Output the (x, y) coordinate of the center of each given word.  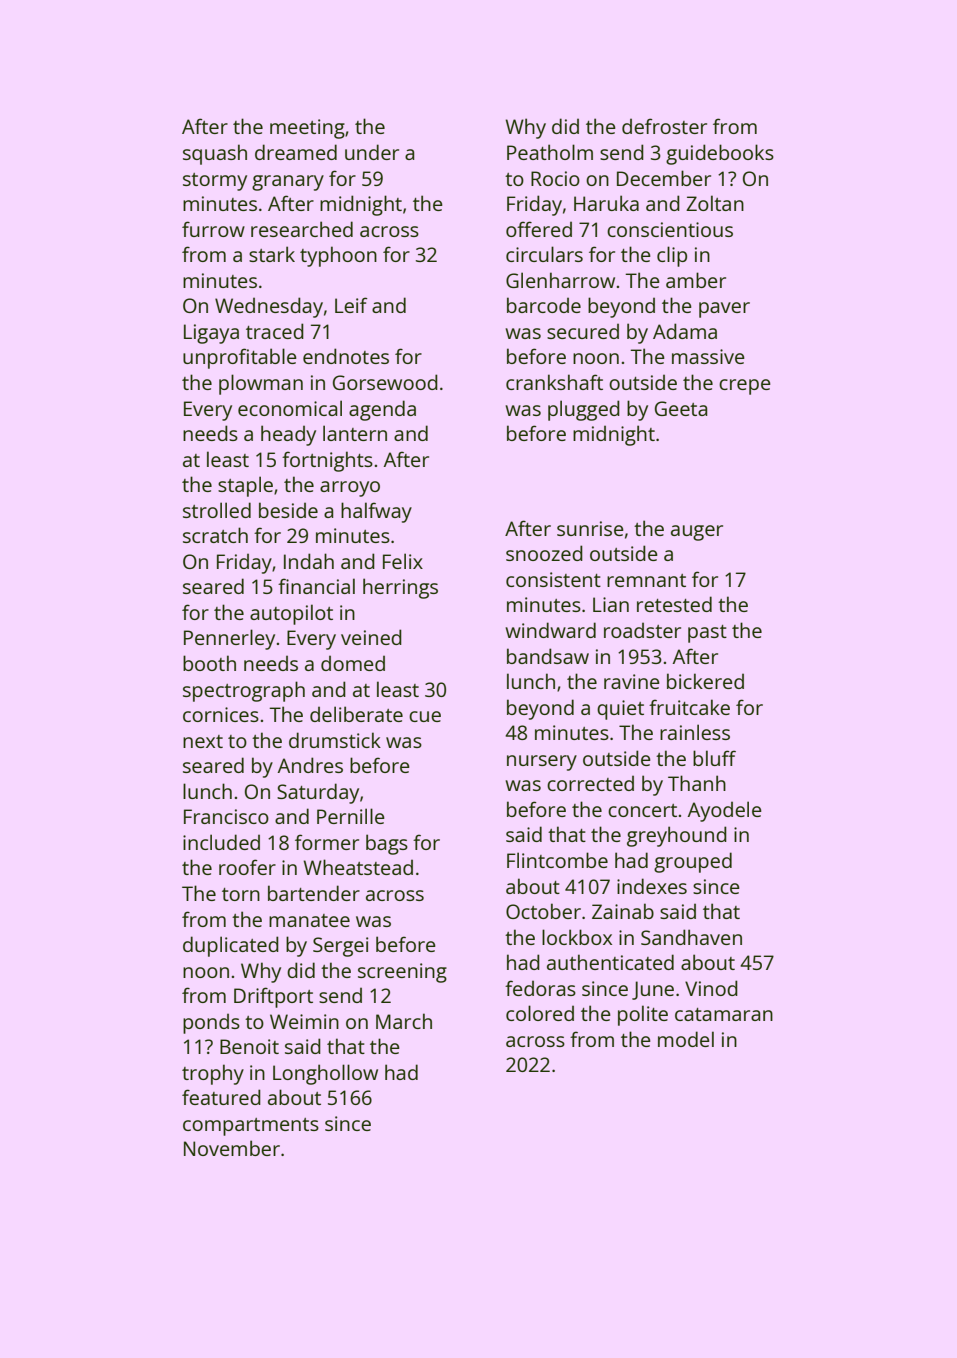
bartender (314, 893)
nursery (542, 763)
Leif (351, 305)
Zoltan (715, 203)
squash (215, 154)
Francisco (226, 816)
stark (272, 254)
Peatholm (550, 152)
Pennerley (229, 639)
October (543, 911)
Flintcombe (557, 860)
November (232, 1148)
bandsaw (548, 656)
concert (642, 810)
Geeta (681, 408)
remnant (646, 580)
